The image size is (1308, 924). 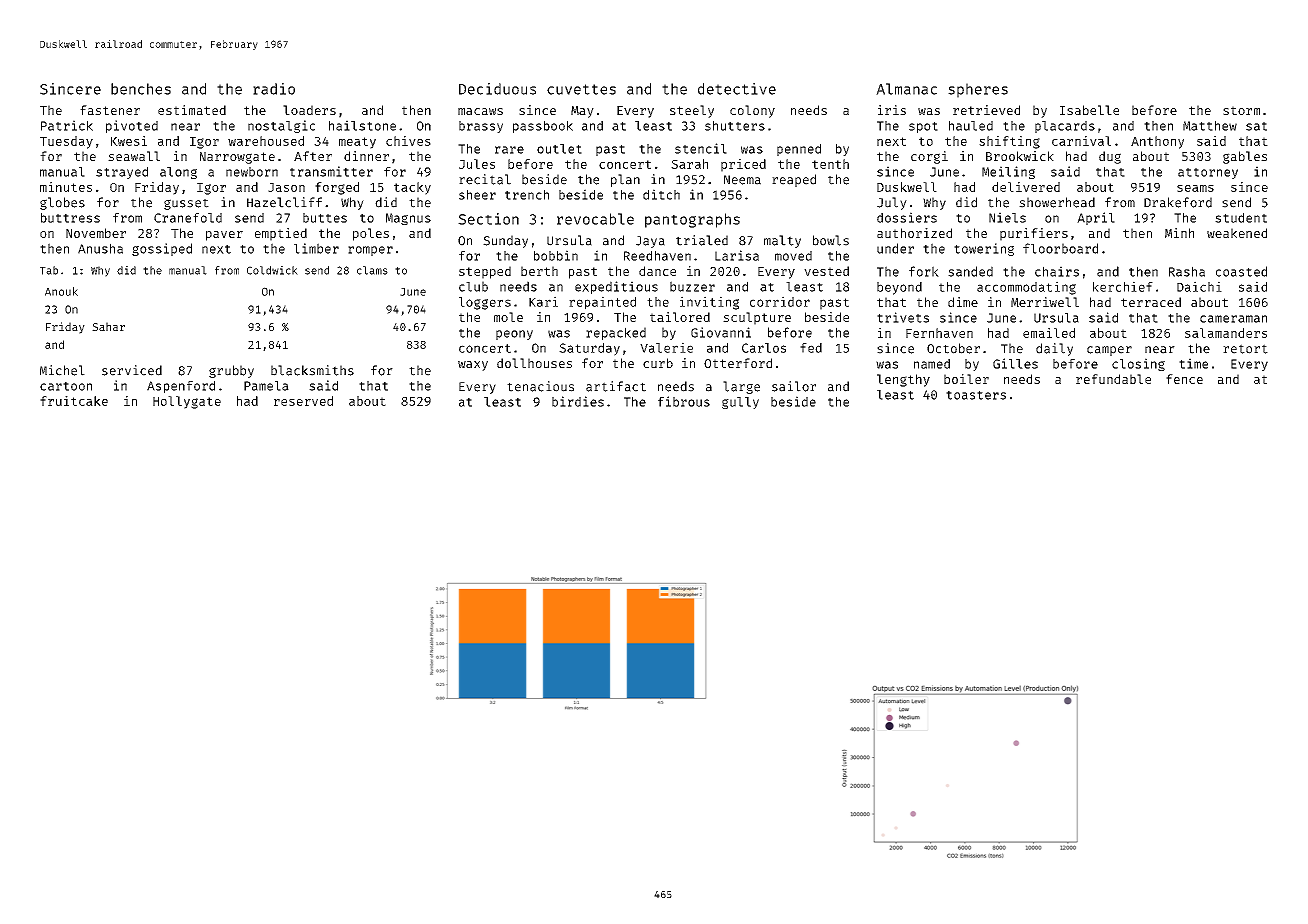 I want to click on Sahar, so click(x=108, y=326).
